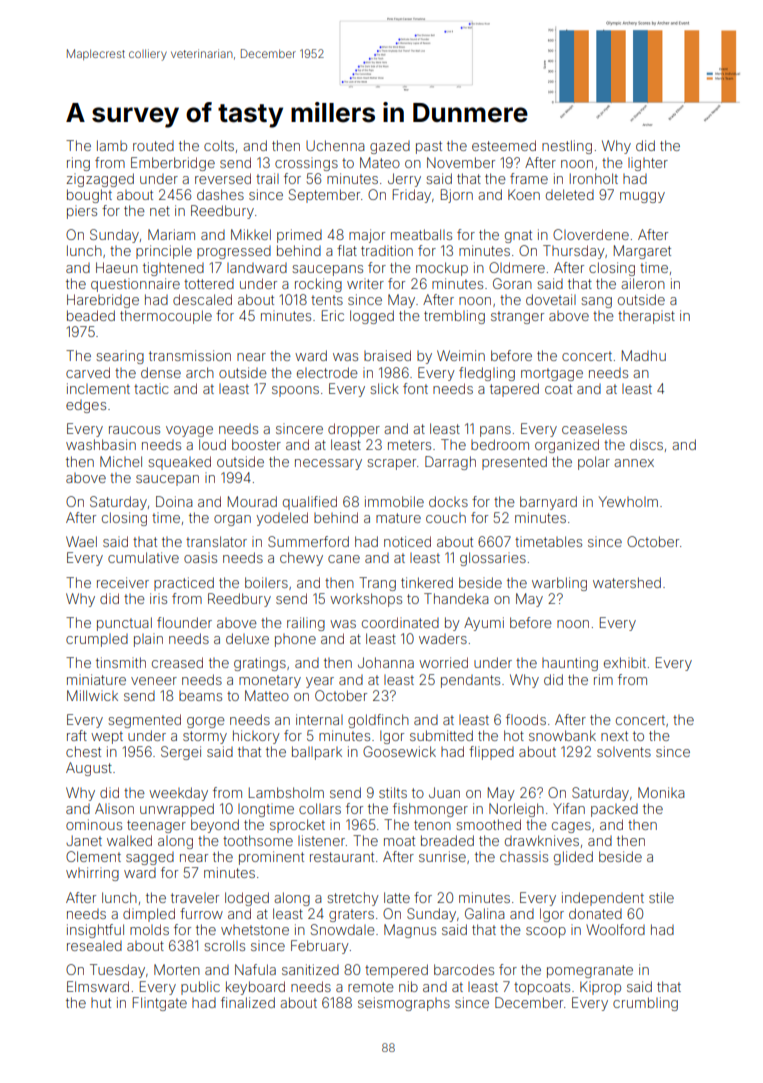 The image size is (763, 1083). Describe the element at coordinates (646, 317) in the screenshot. I see `therapist` at that location.
